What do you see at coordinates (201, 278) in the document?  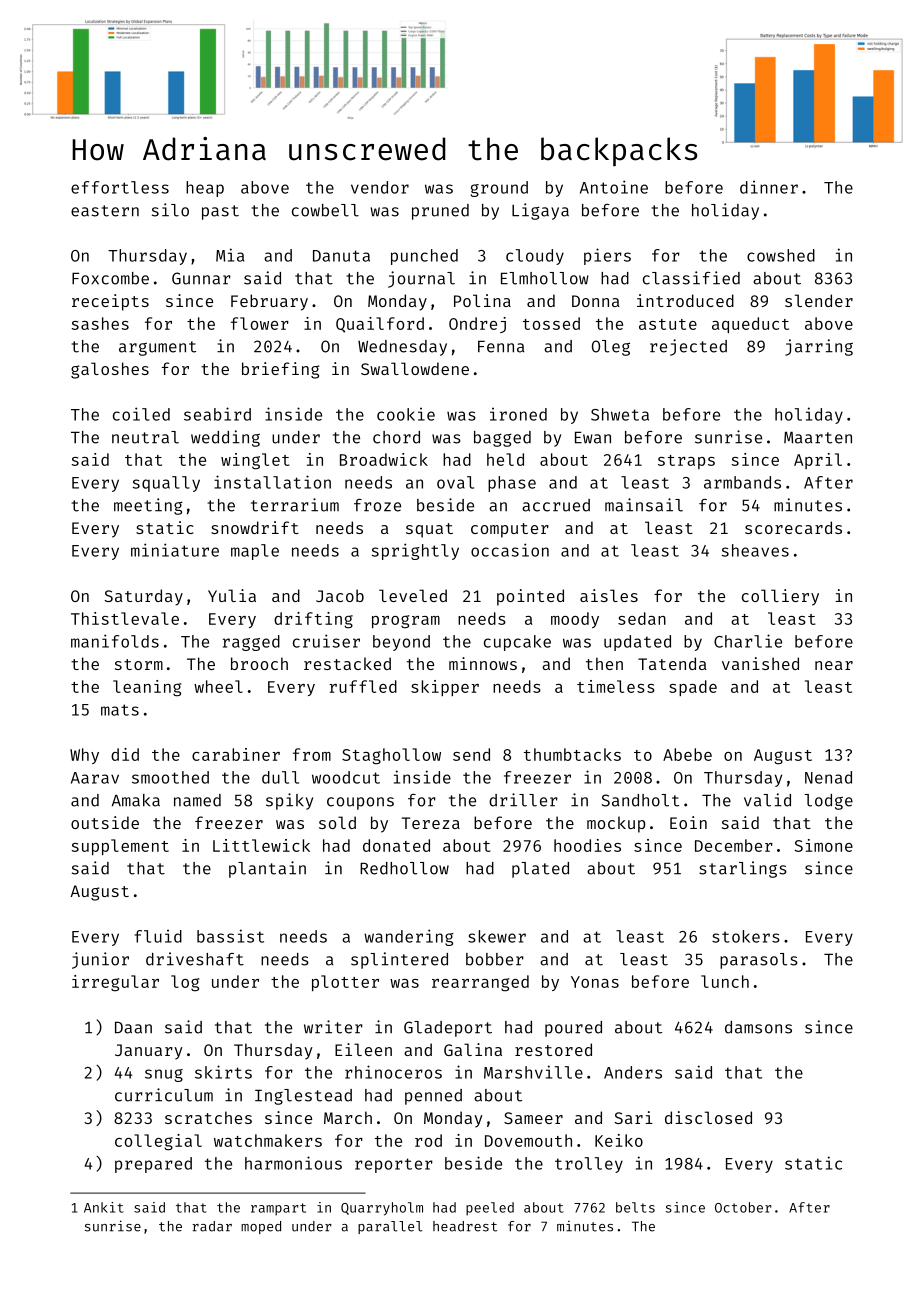 I see `Gunnar` at bounding box center [201, 278].
